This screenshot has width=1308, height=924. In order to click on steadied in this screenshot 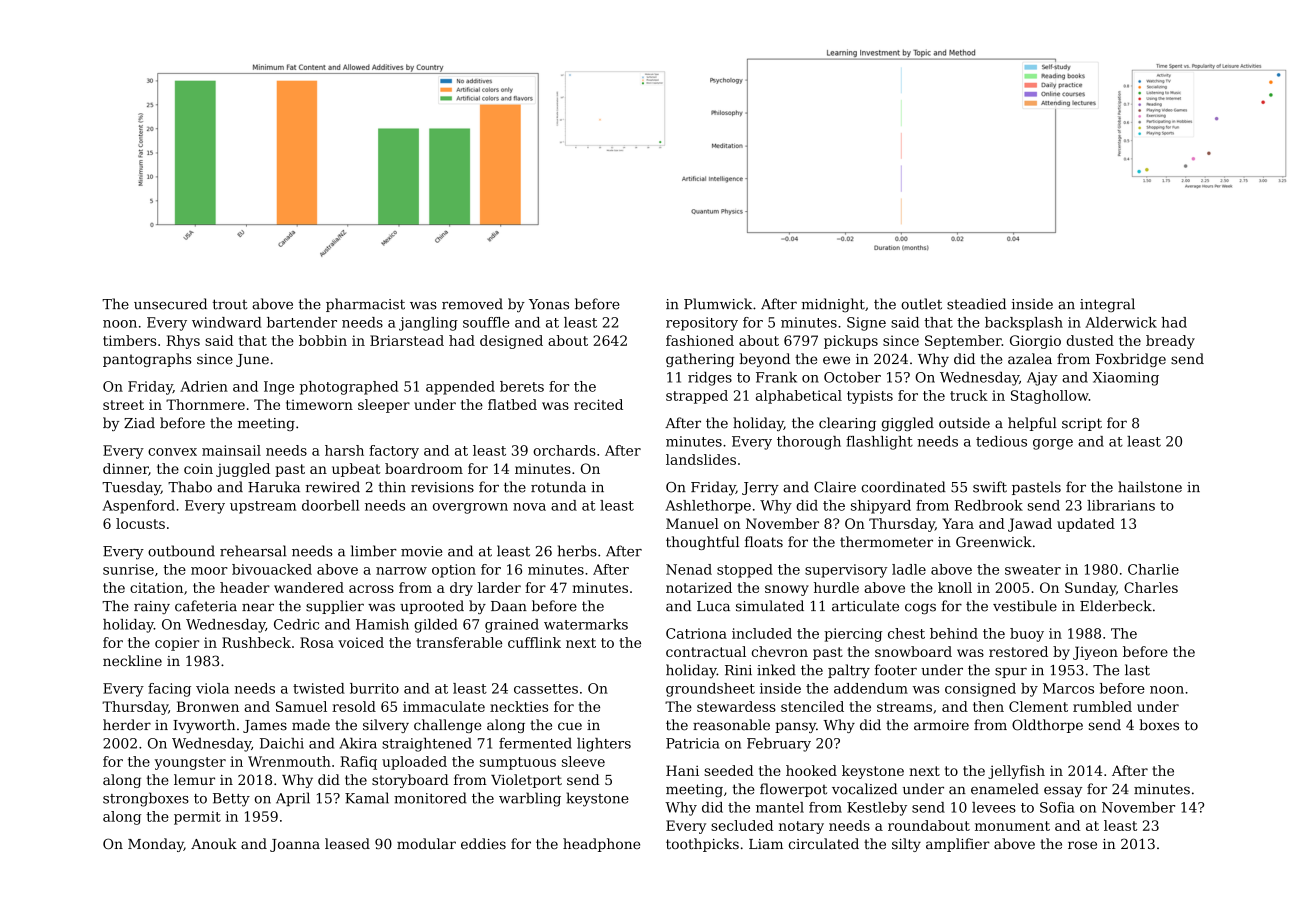, I will do `click(976, 304)`.
